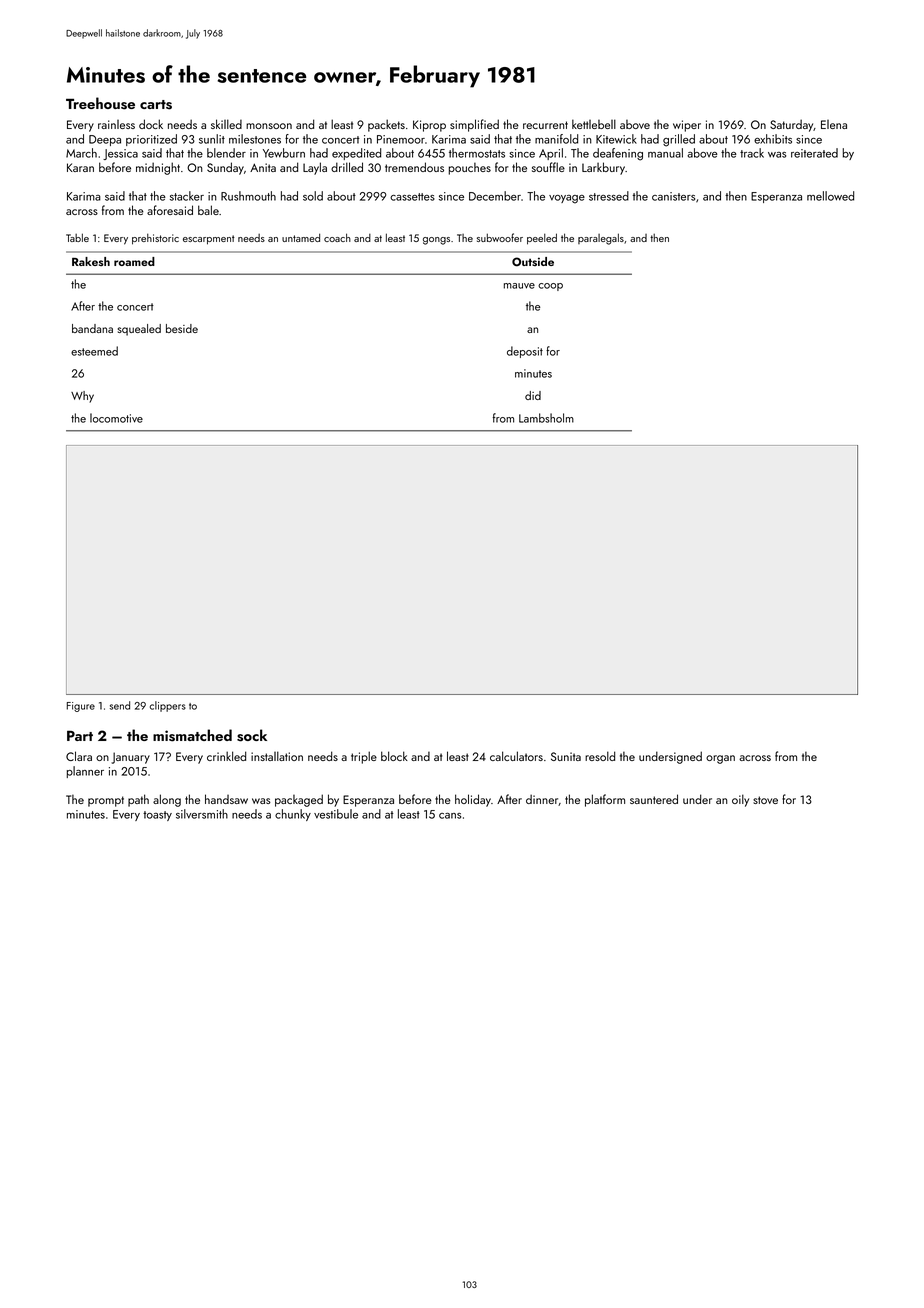 This image has width=924, height=1308. I want to click on Sunday, so click(225, 168).
